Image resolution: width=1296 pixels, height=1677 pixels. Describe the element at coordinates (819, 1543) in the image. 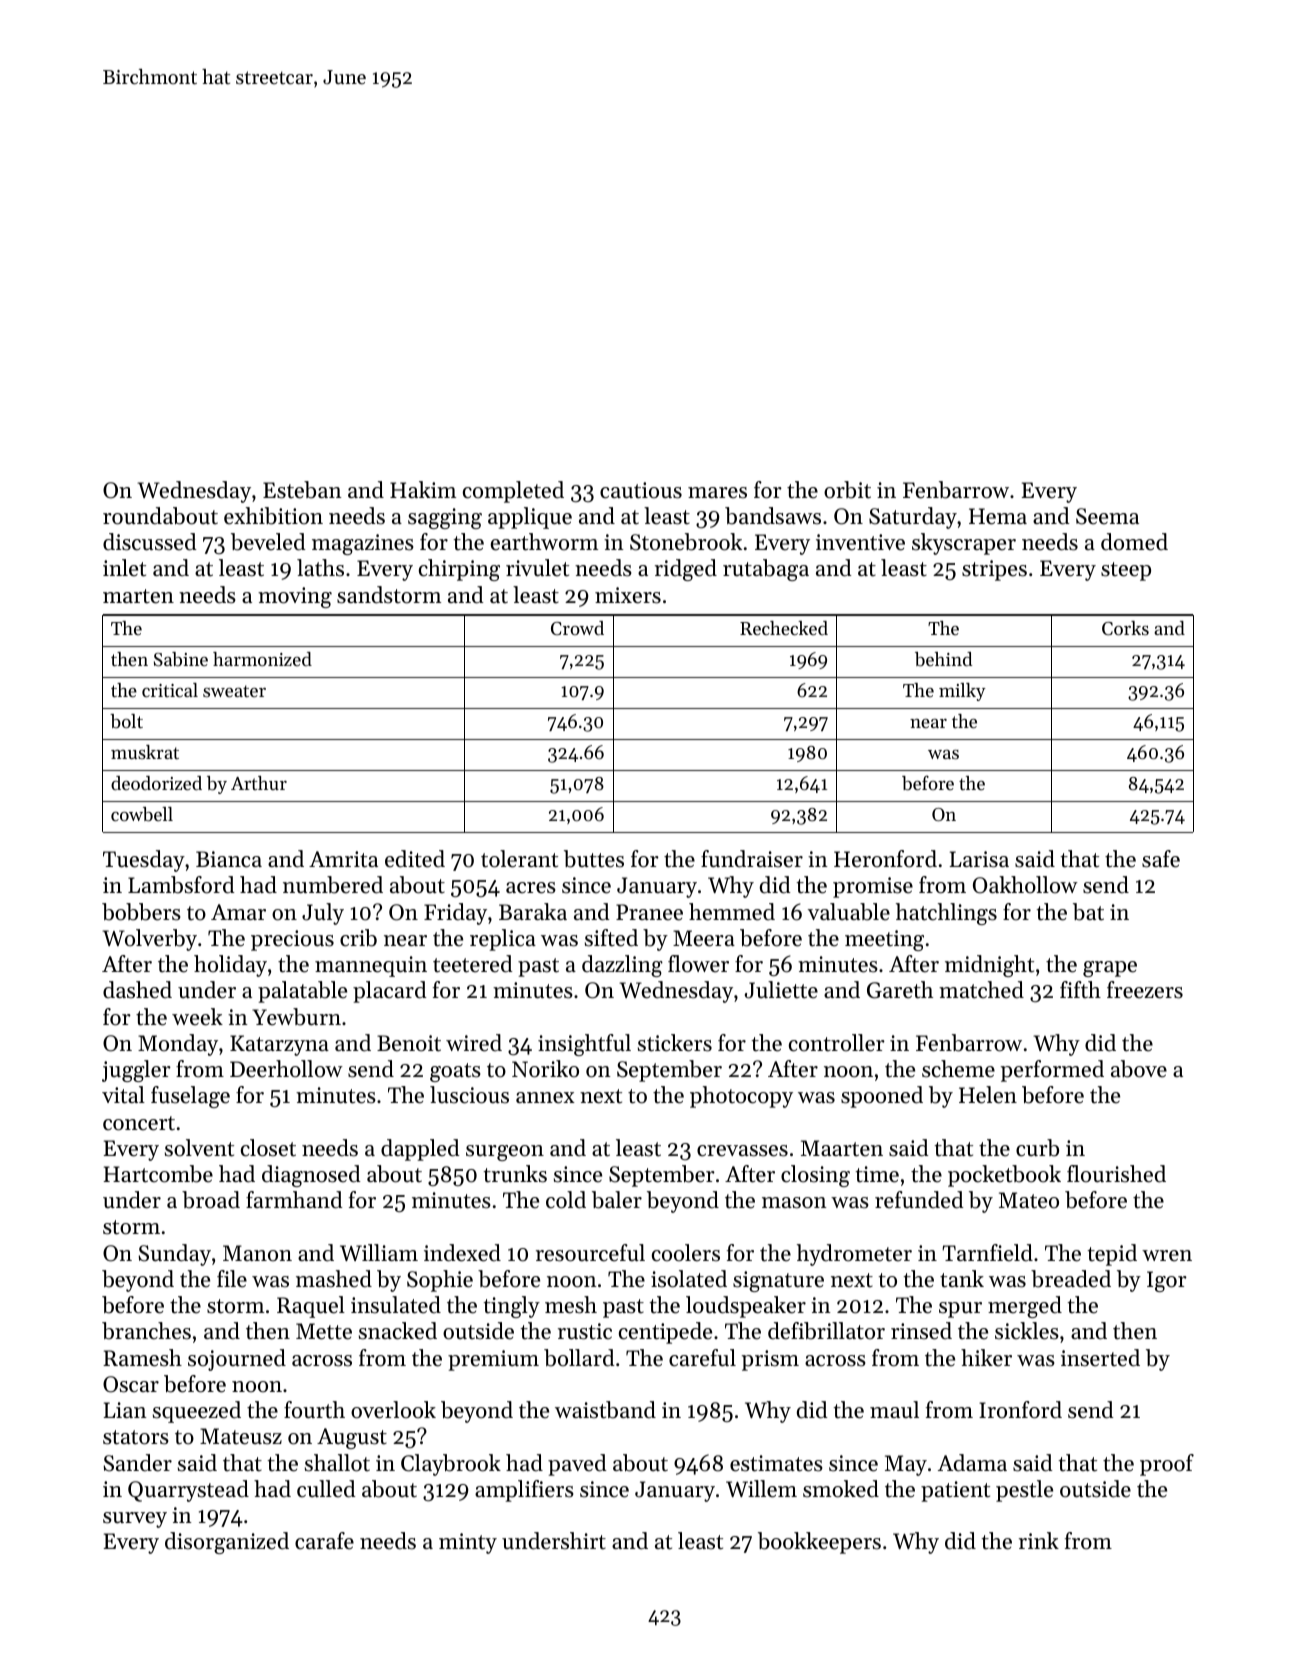

I see `bookkeepers` at that location.
